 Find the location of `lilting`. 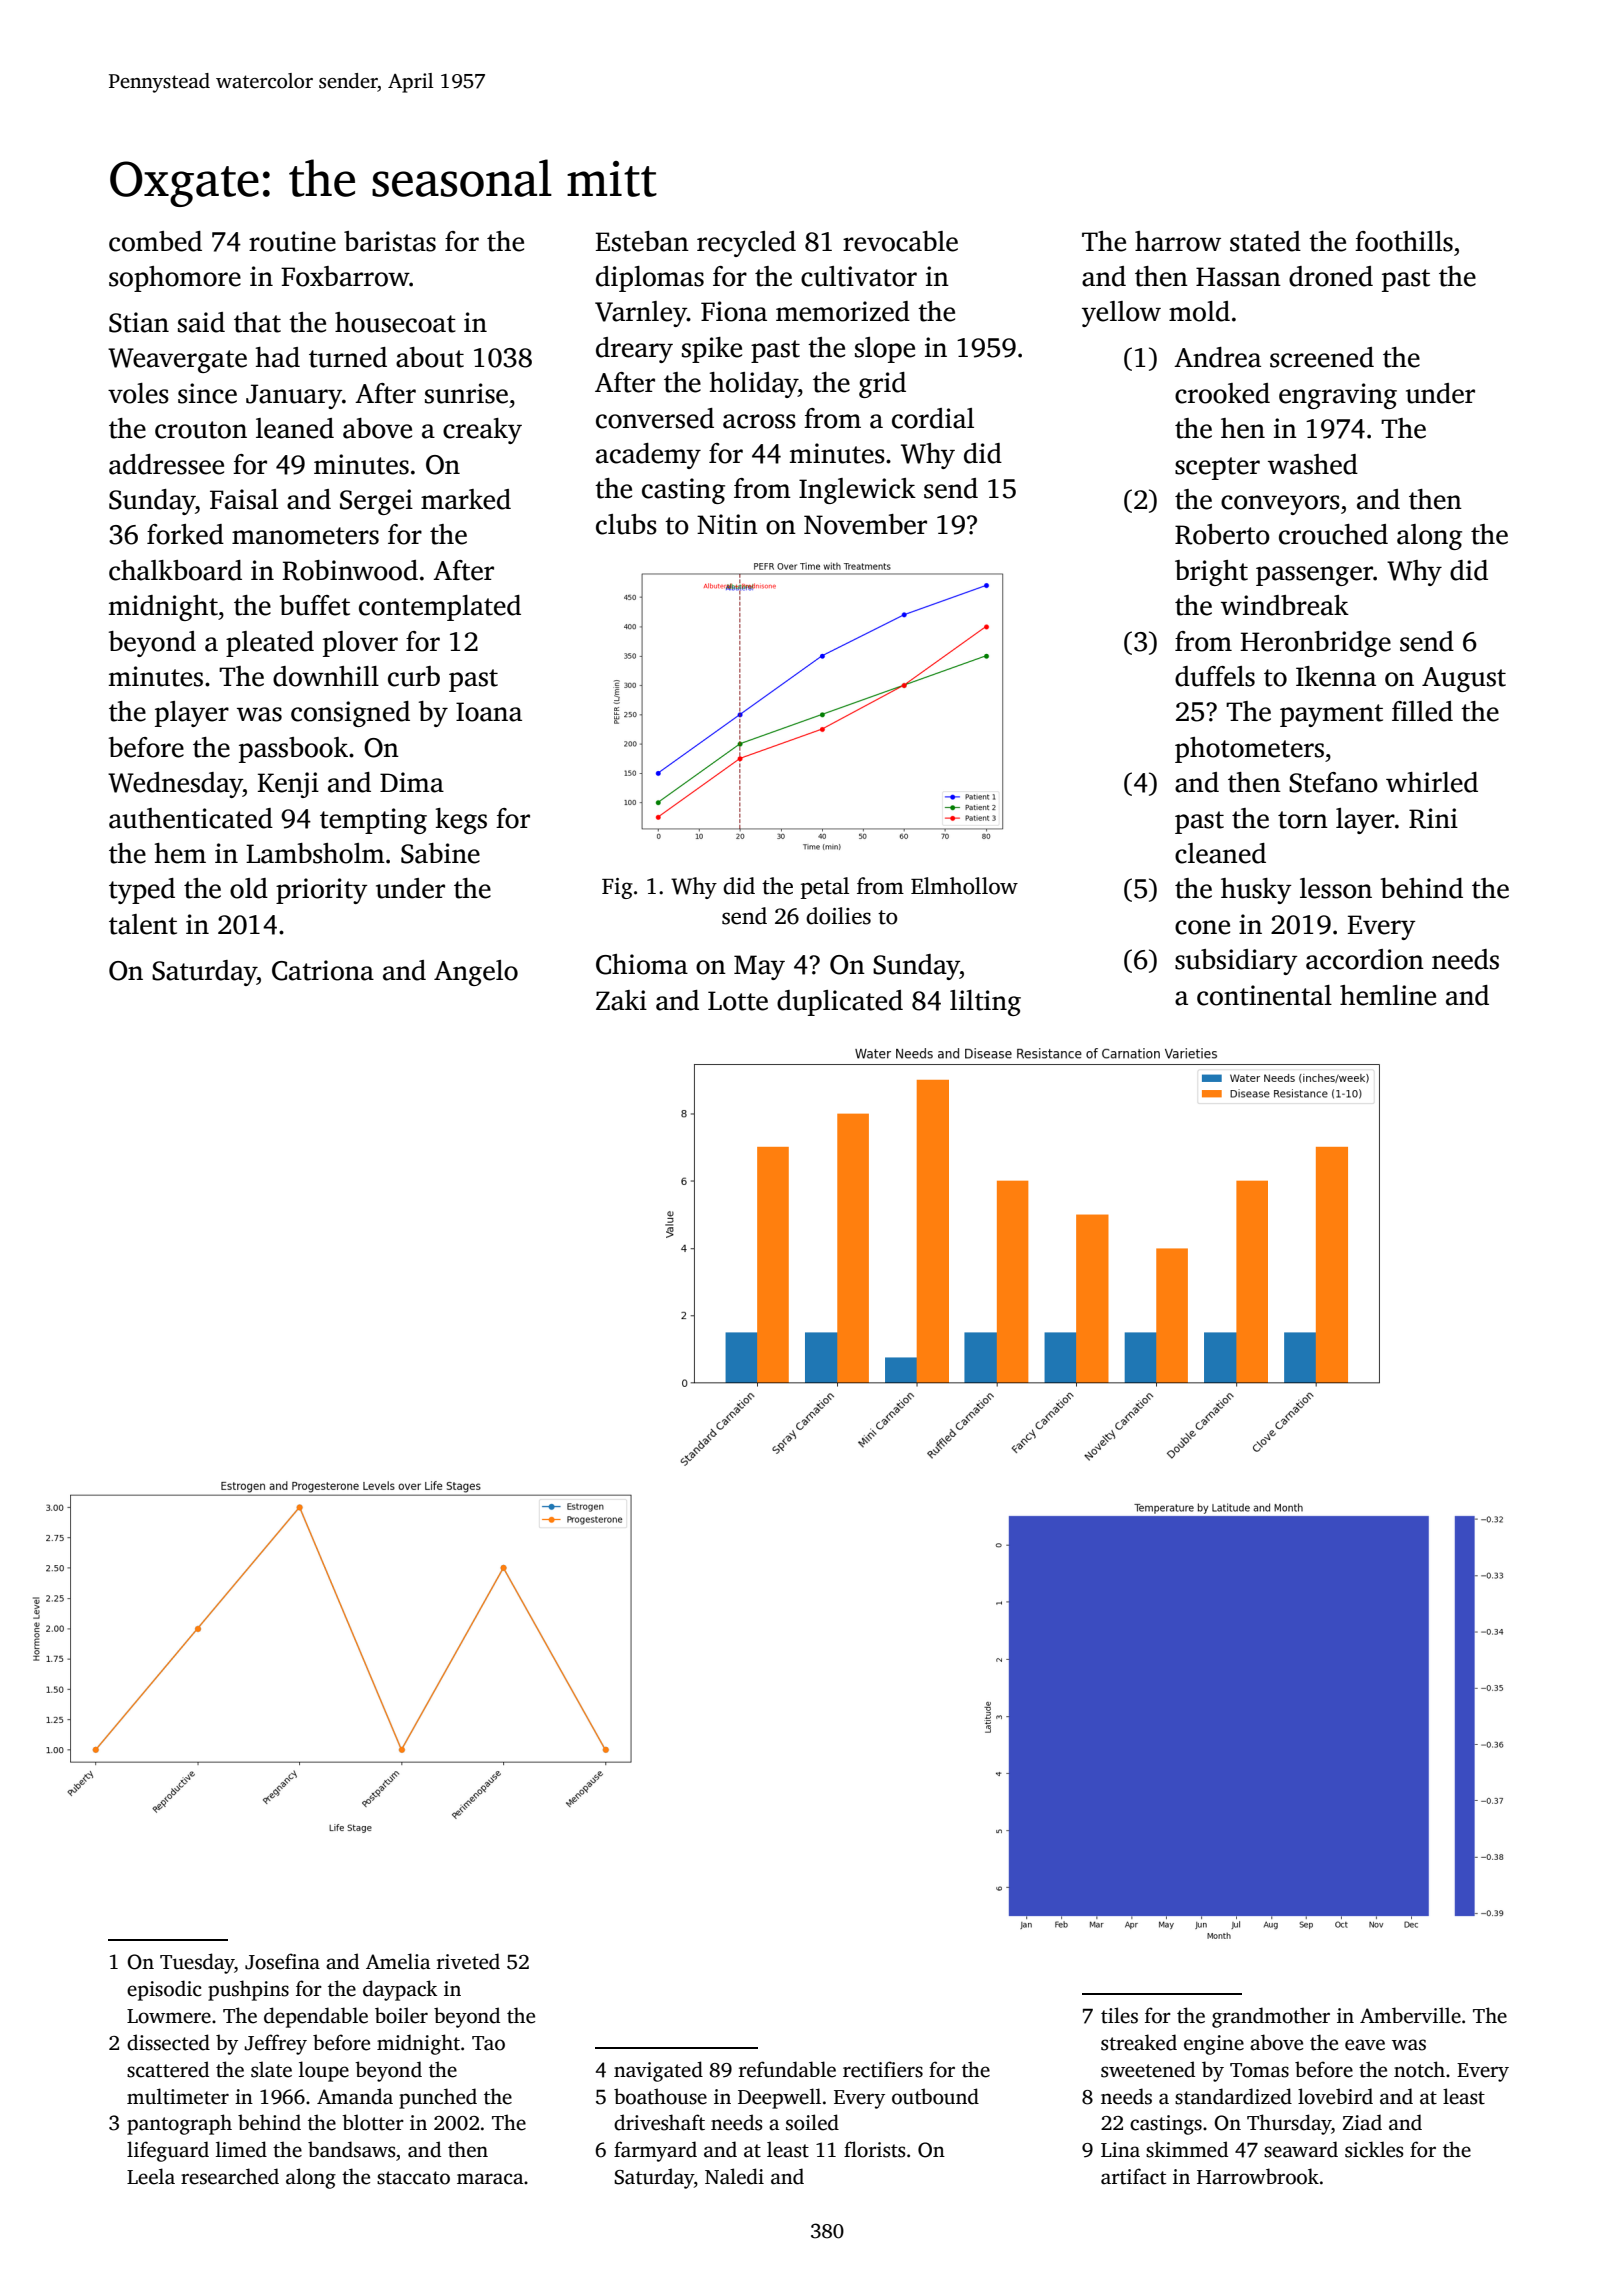

lilting is located at coordinates (985, 1003).
